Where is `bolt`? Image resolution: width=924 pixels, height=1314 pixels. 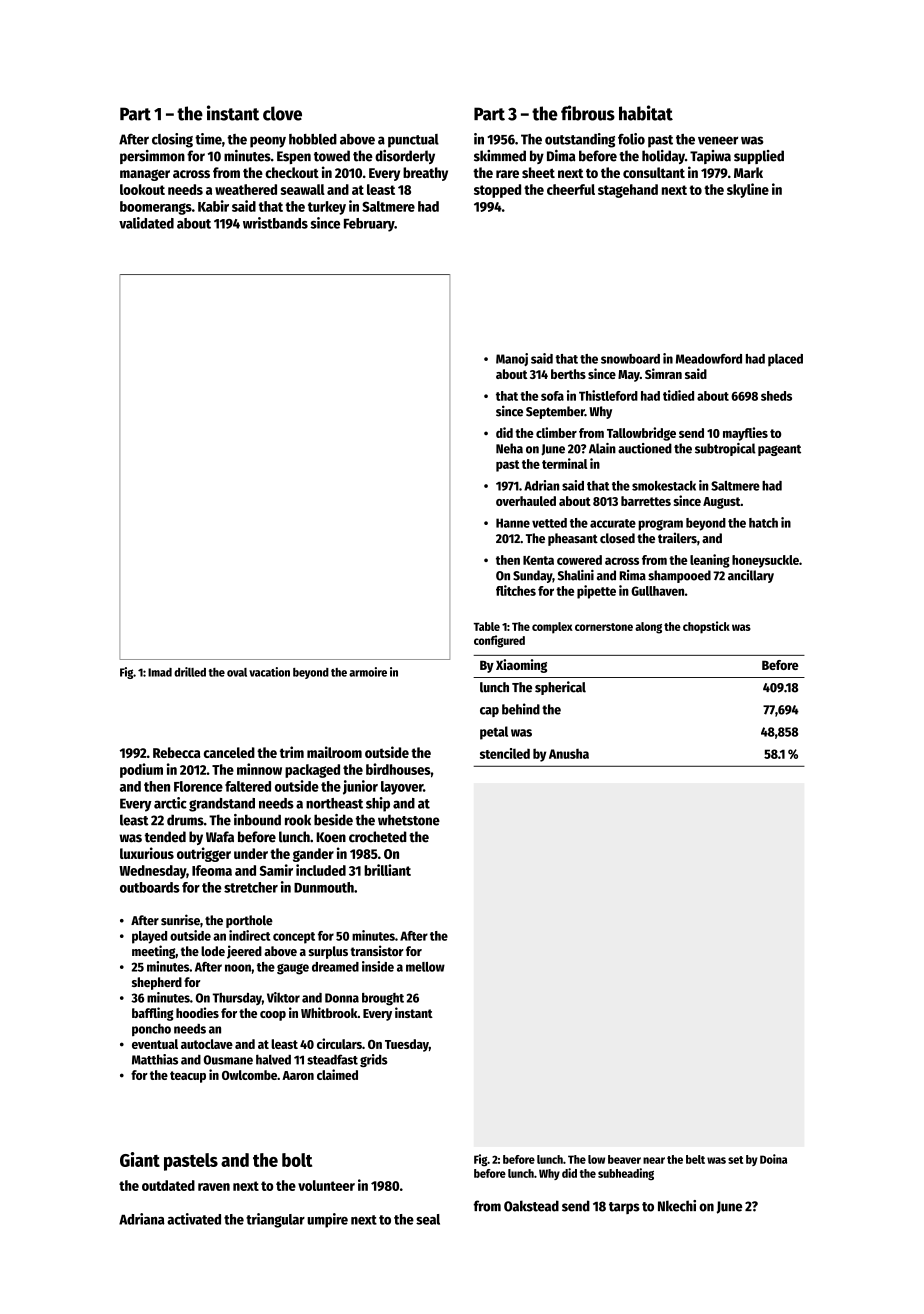 bolt is located at coordinates (297, 1160).
